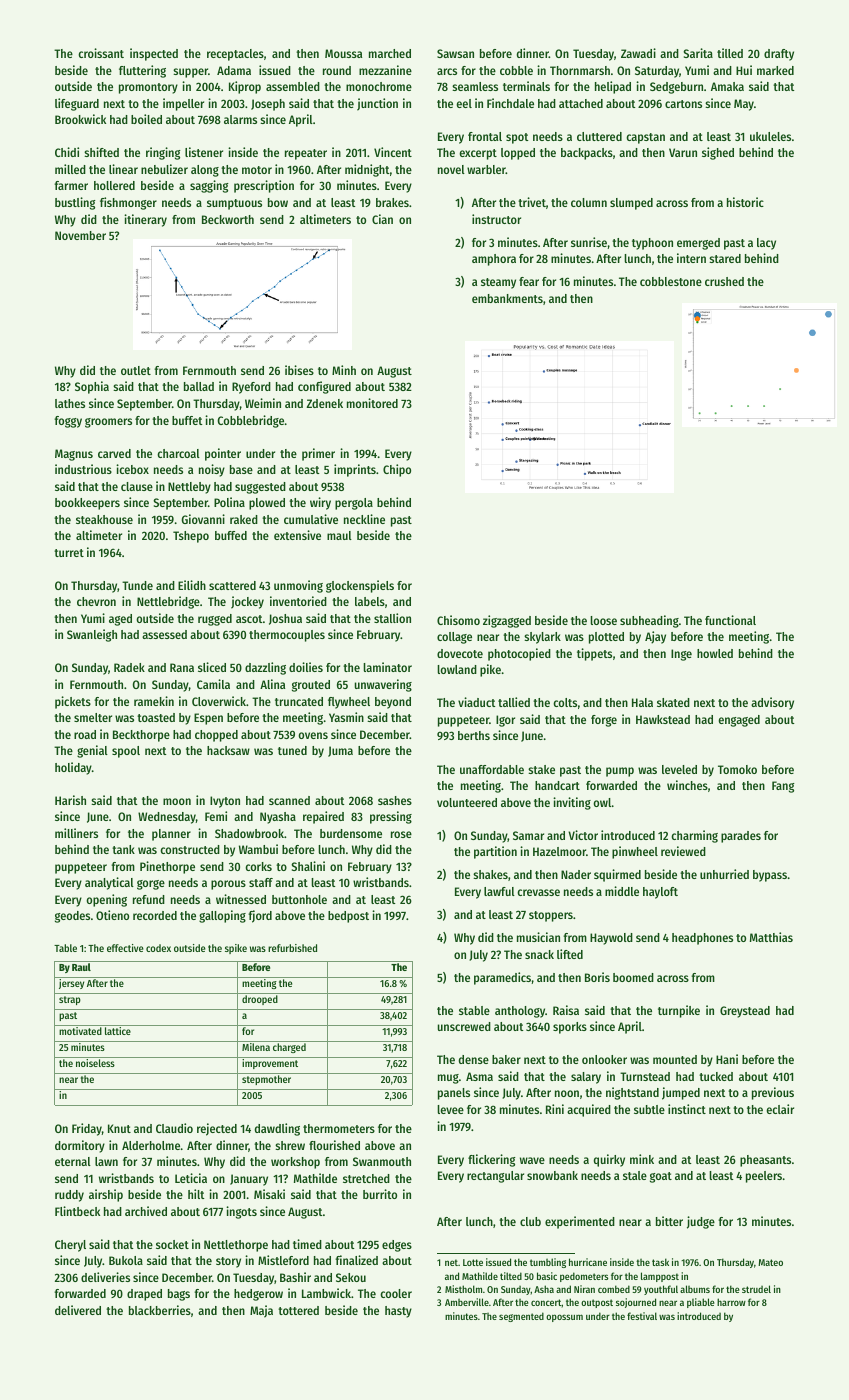 This screenshot has height=1400, width=849. I want to click on embankments, so click(507, 298).
